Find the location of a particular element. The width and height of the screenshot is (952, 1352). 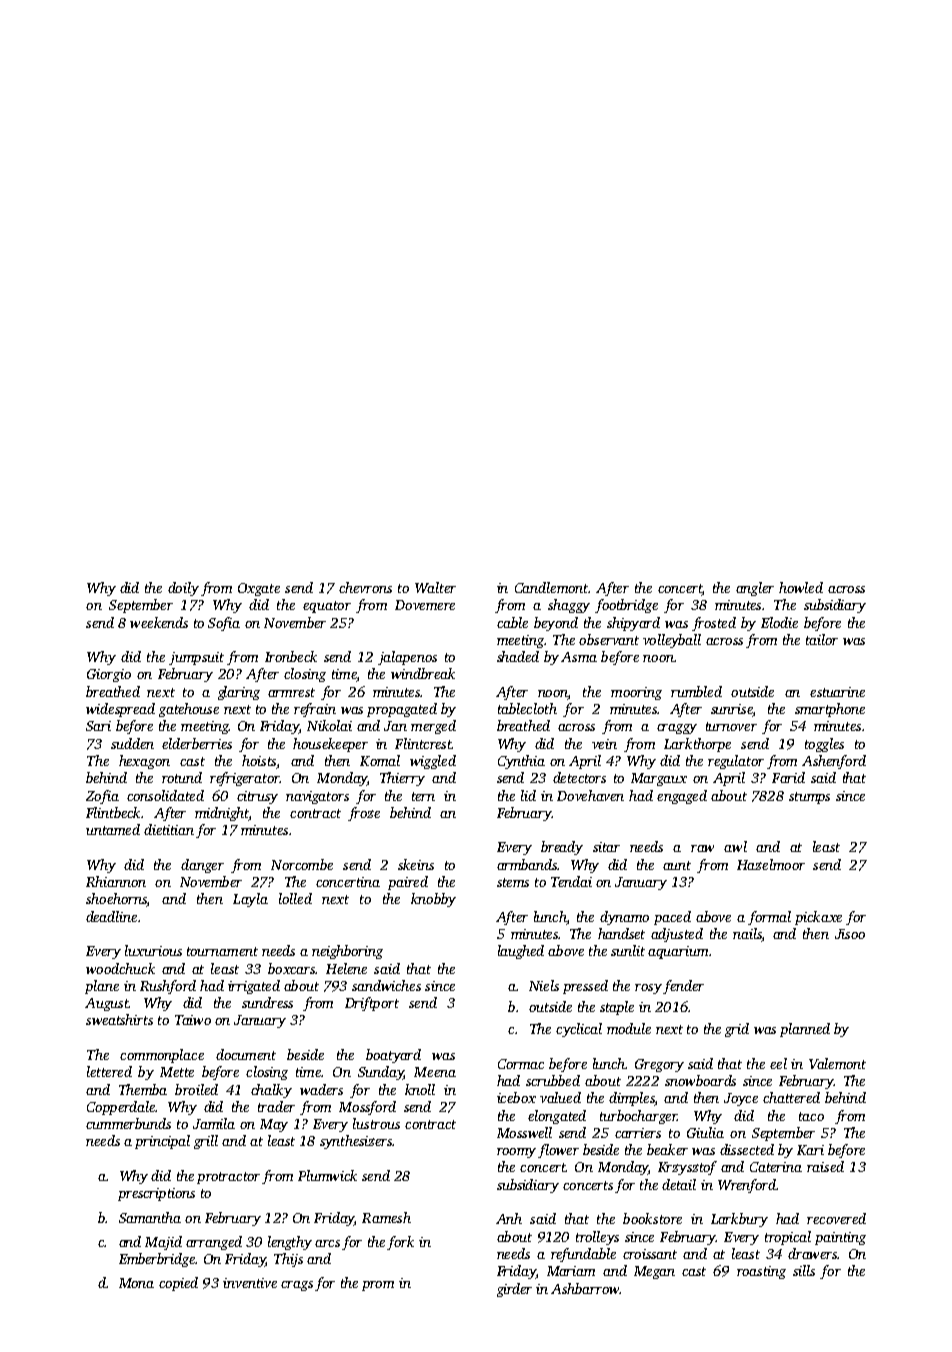

angler is located at coordinates (755, 589).
